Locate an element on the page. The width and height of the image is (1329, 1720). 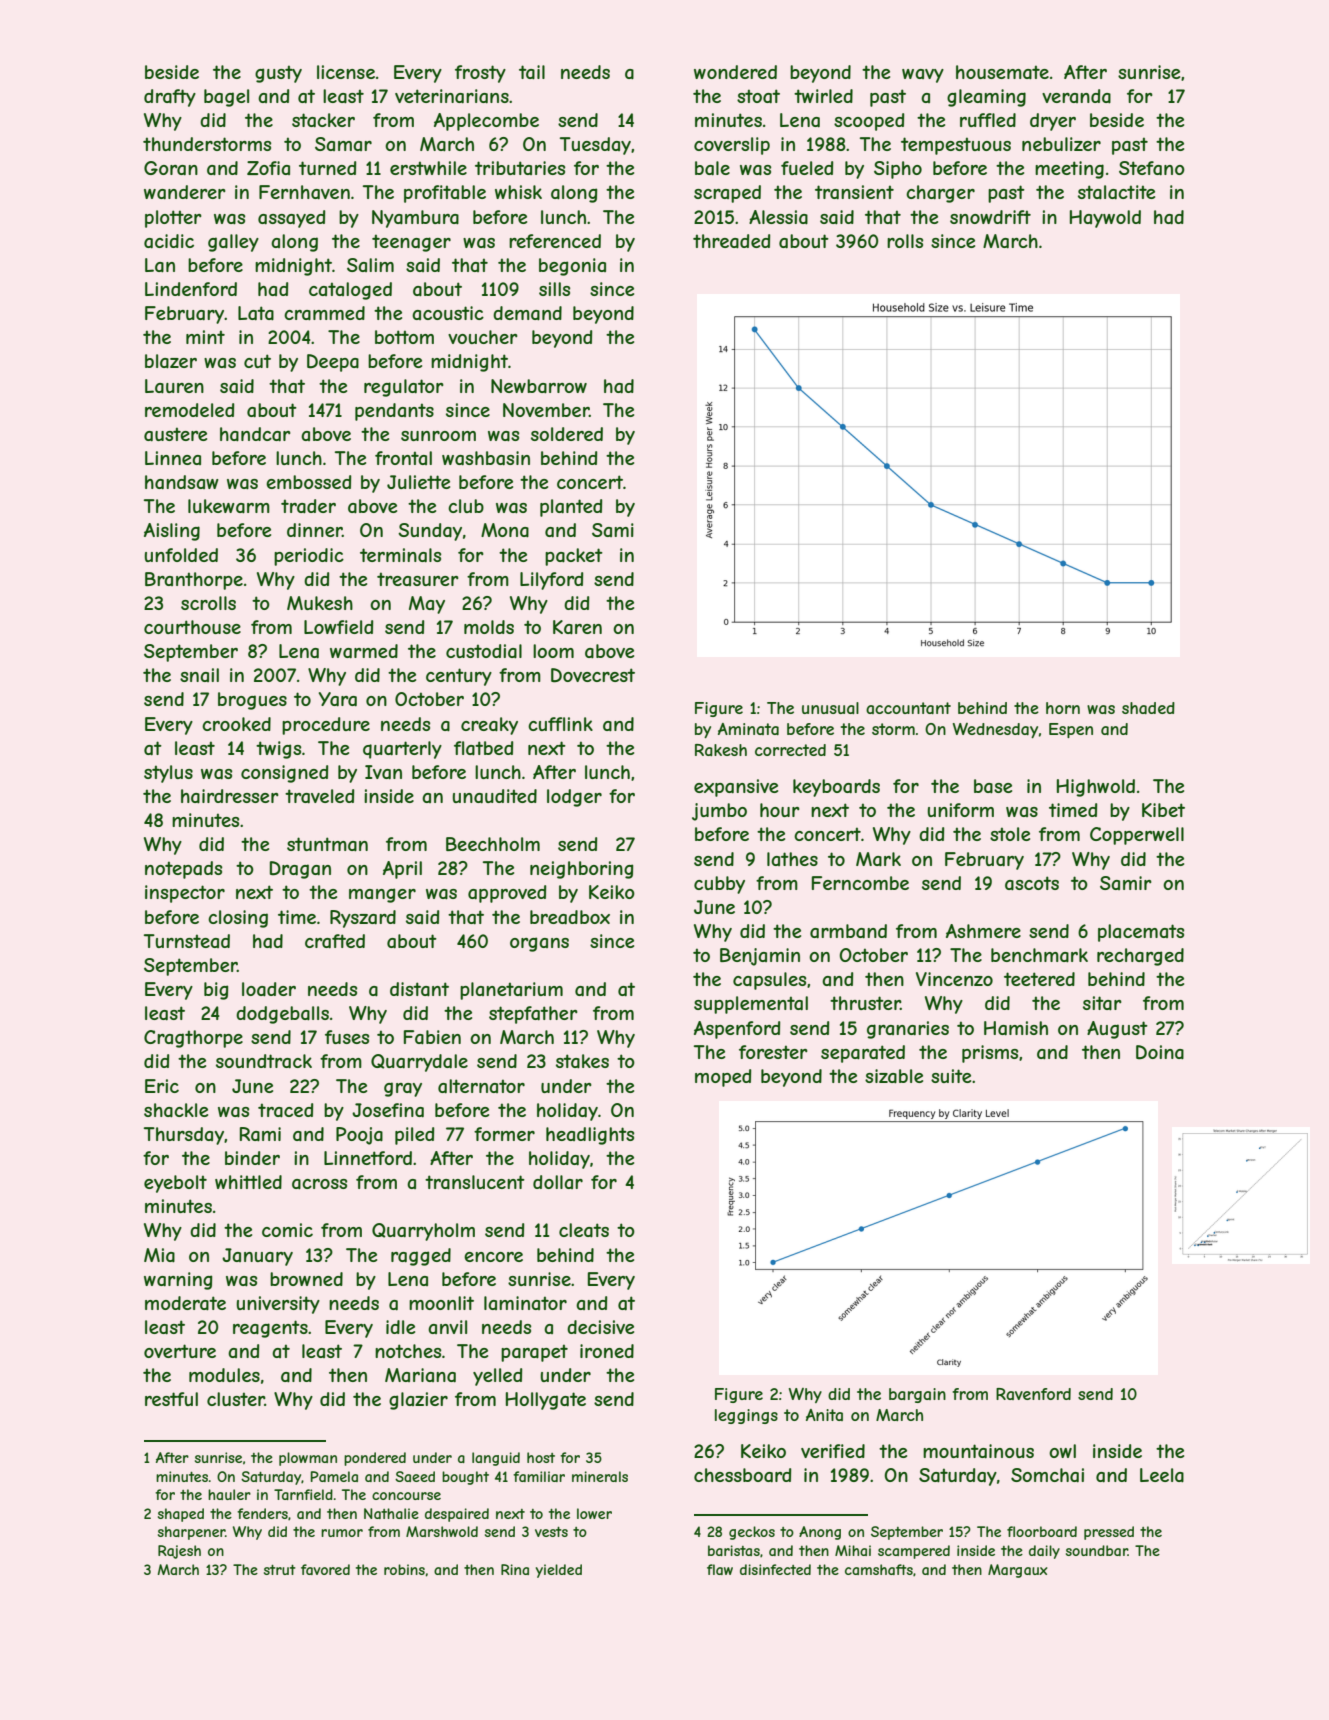
expansive is located at coordinates (736, 788).
